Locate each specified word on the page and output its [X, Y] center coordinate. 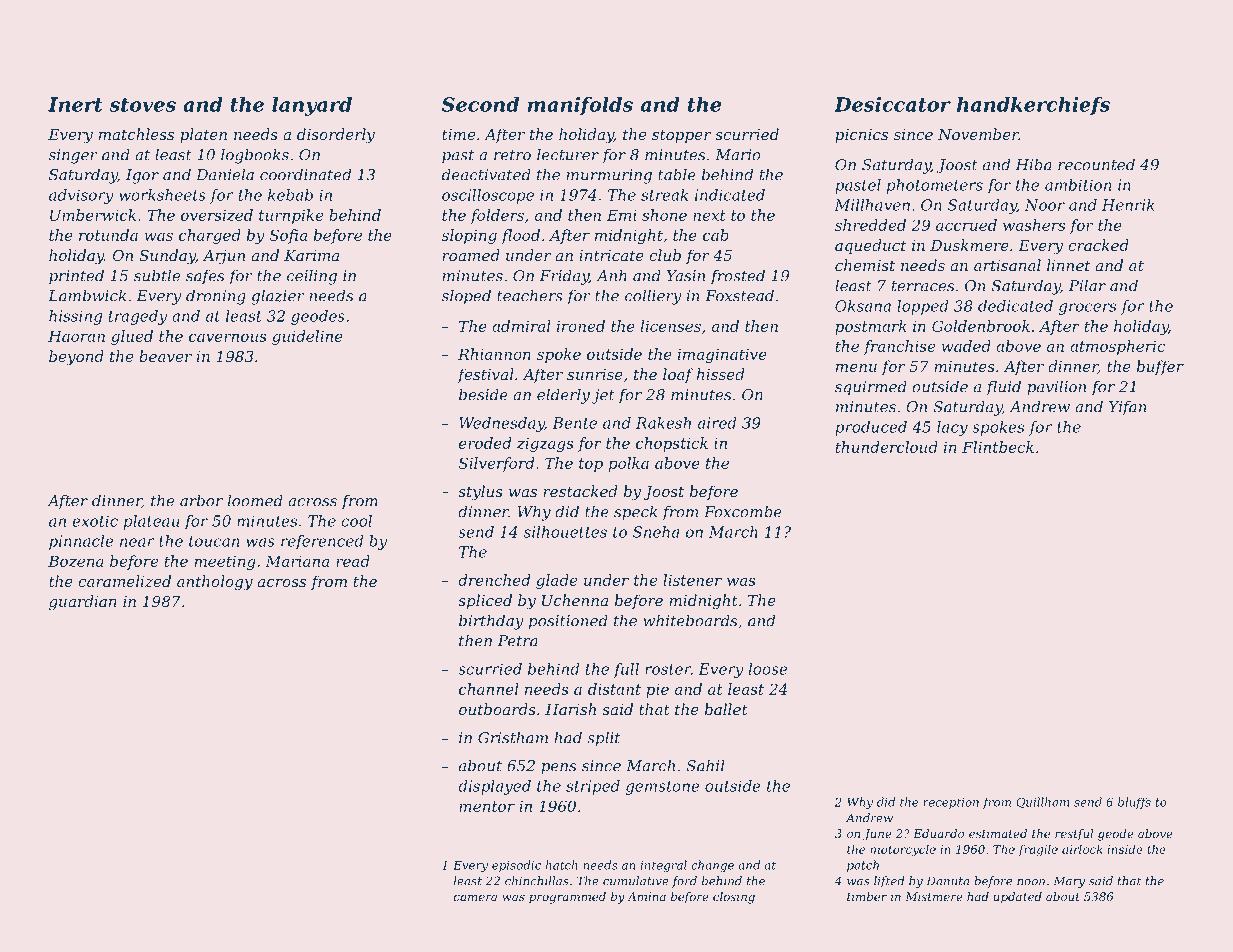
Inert [75, 104]
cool [356, 521]
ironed [581, 326]
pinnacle [81, 542]
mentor [487, 806]
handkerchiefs [1033, 106]
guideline [307, 337]
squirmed [871, 388]
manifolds [580, 106]
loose [768, 669]
